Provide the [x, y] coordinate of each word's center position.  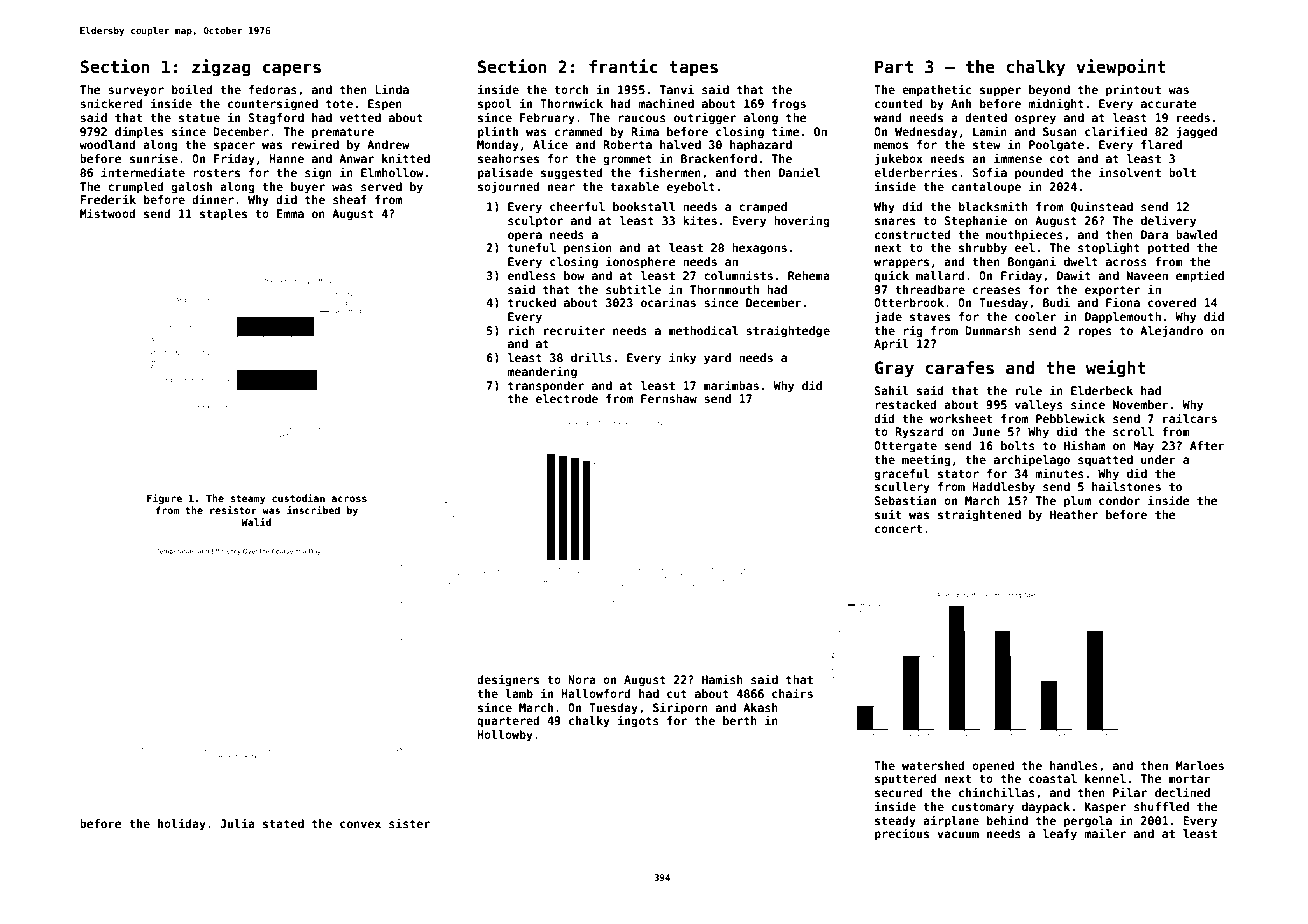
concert [898, 529]
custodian [298, 498]
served [381, 186]
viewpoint [1121, 68]
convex [360, 824]
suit [888, 514]
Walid [256, 522]
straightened [979, 515]
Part [894, 66]
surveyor [136, 92]
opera [525, 237]
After [1207, 445]
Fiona [1123, 302]
